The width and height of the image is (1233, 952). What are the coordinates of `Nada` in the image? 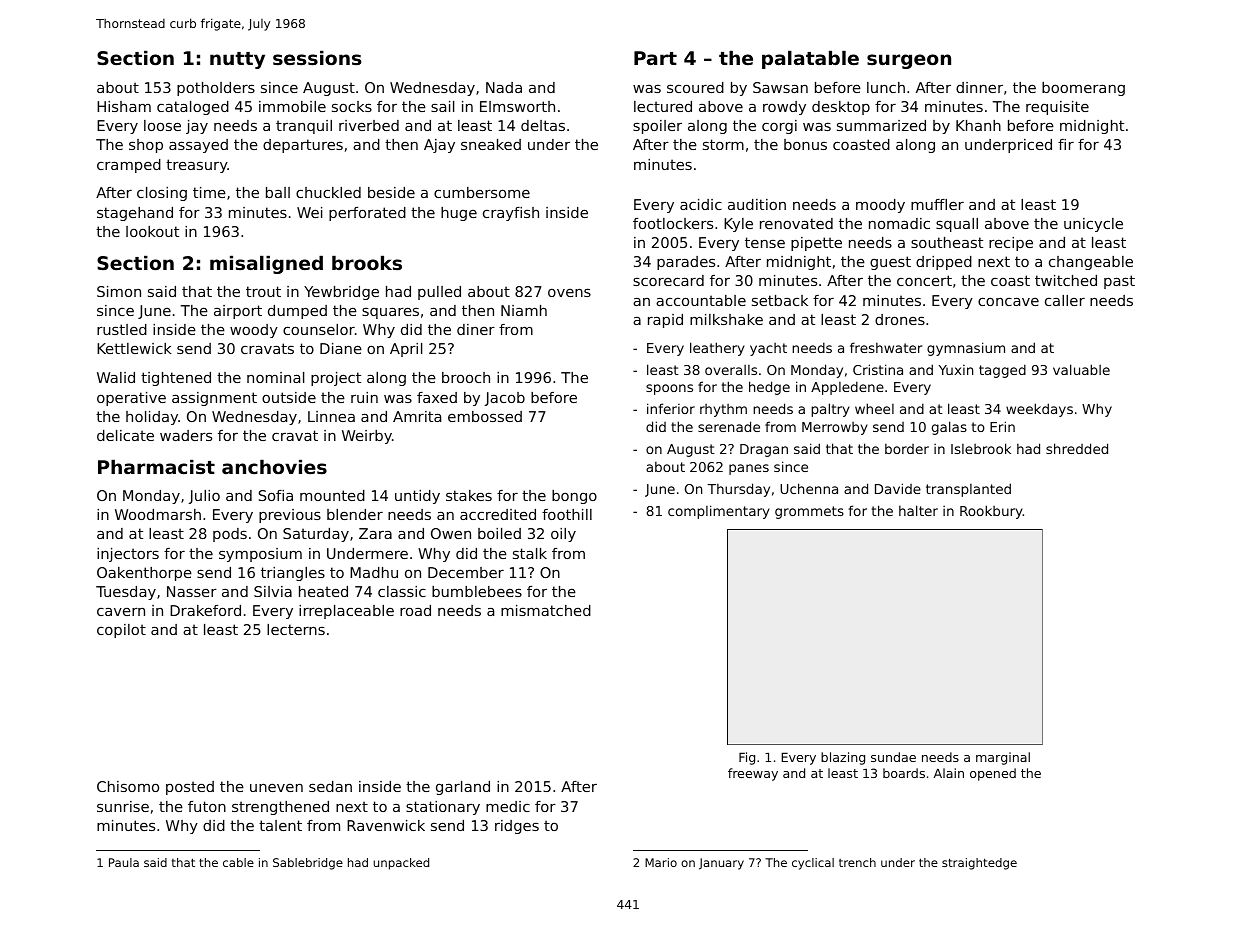 It's located at (504, 87).
